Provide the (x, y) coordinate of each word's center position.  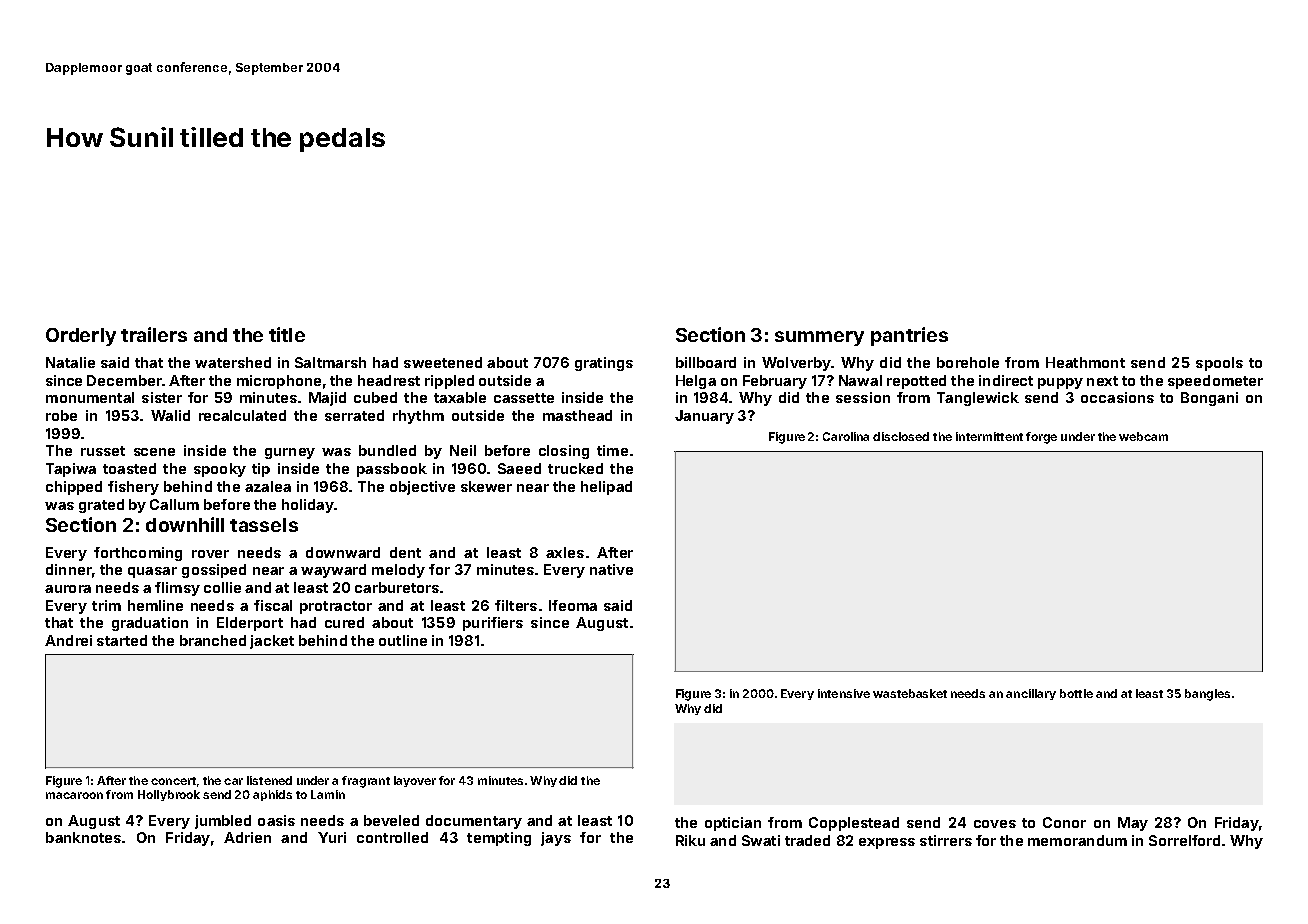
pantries (909, 336)
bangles (1207, 695)
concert (173, 781)
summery (819, 338)
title (287, 334)
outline (403, 640)
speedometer (1215, 382)
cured (344, 622)
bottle (1076, 693)
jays (556, 839)
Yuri (332, 837)
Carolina (846, 436)
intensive (844, 693)
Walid (170, 415)
